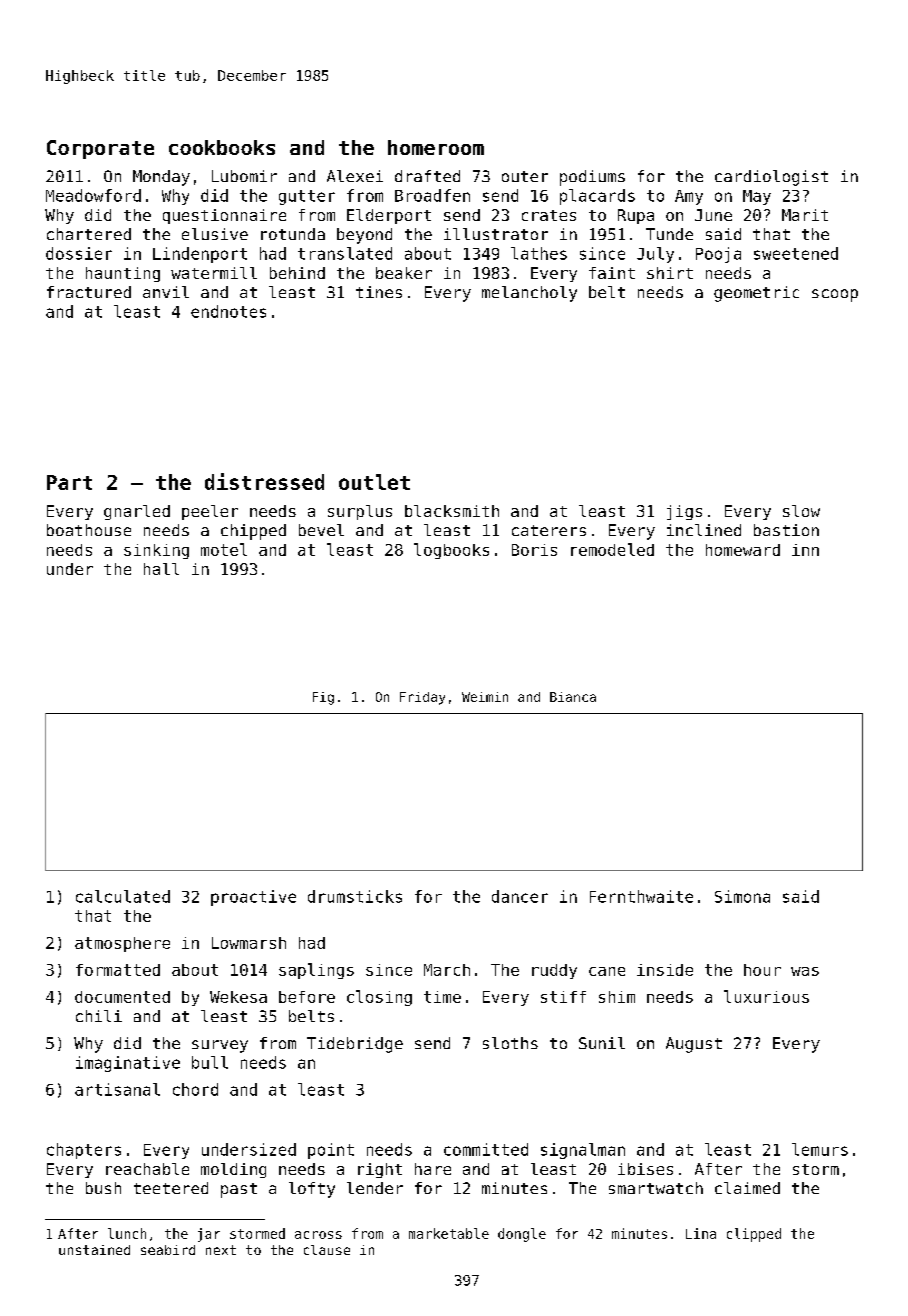  What do you see at coordinates (549, 215) in the page?
I see `crates` at bounding box center [549, 215].
